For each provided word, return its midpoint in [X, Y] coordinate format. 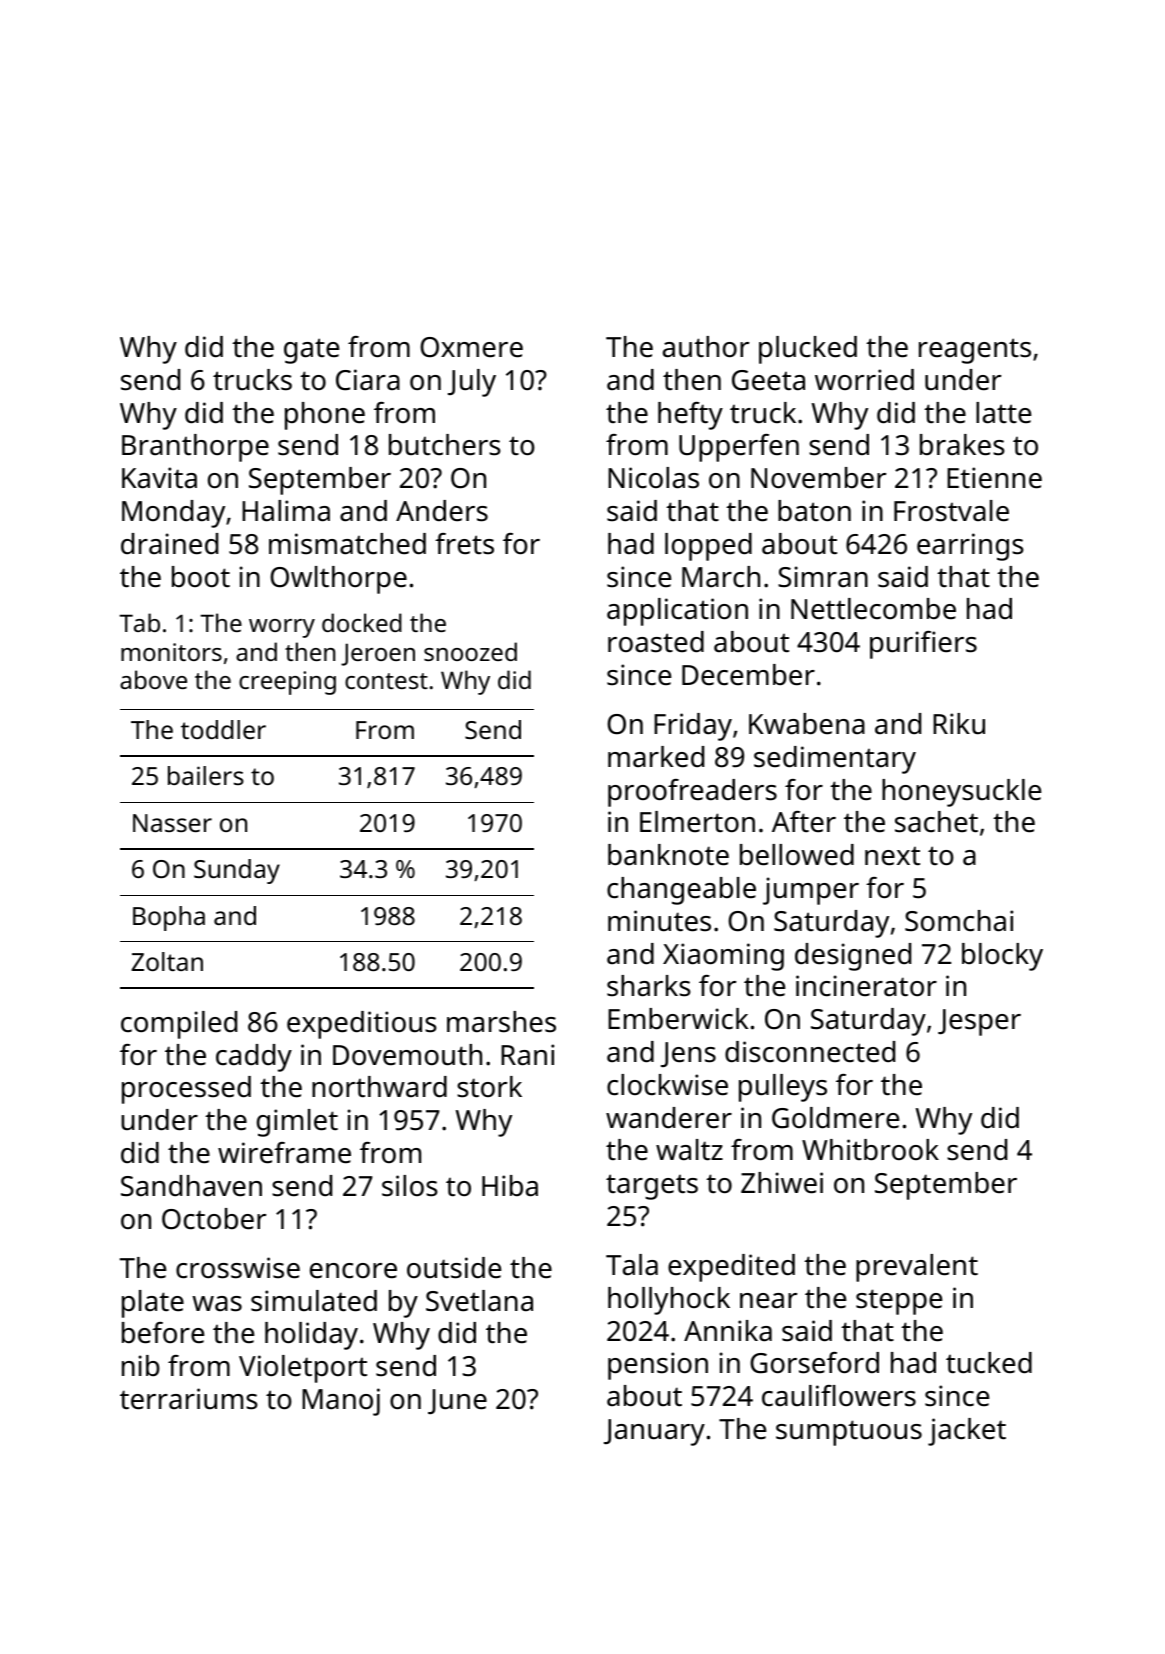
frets [464, 544]
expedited [731, 1268]
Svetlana [479, 1301]
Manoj [341, 1402]
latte [1003, 413]
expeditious [362, 1025]
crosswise [238, 1268]
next [892, 856]
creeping [287, 683]
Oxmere [471, 347]
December [748, 675]
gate [311, 351]
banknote [668, 855]
